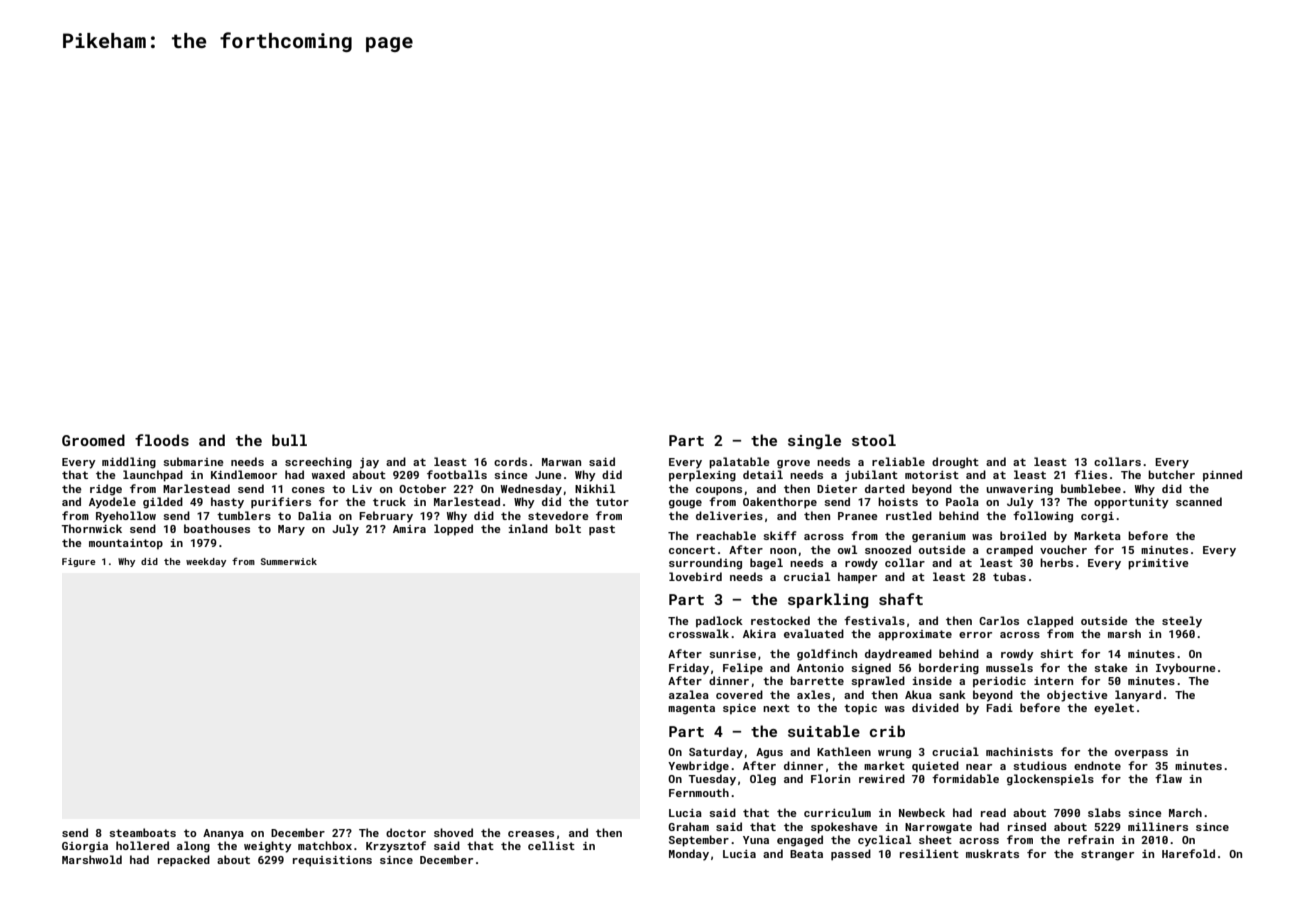 The image size is (1308, 924). I want to click on azalea, so click(689, 694).
